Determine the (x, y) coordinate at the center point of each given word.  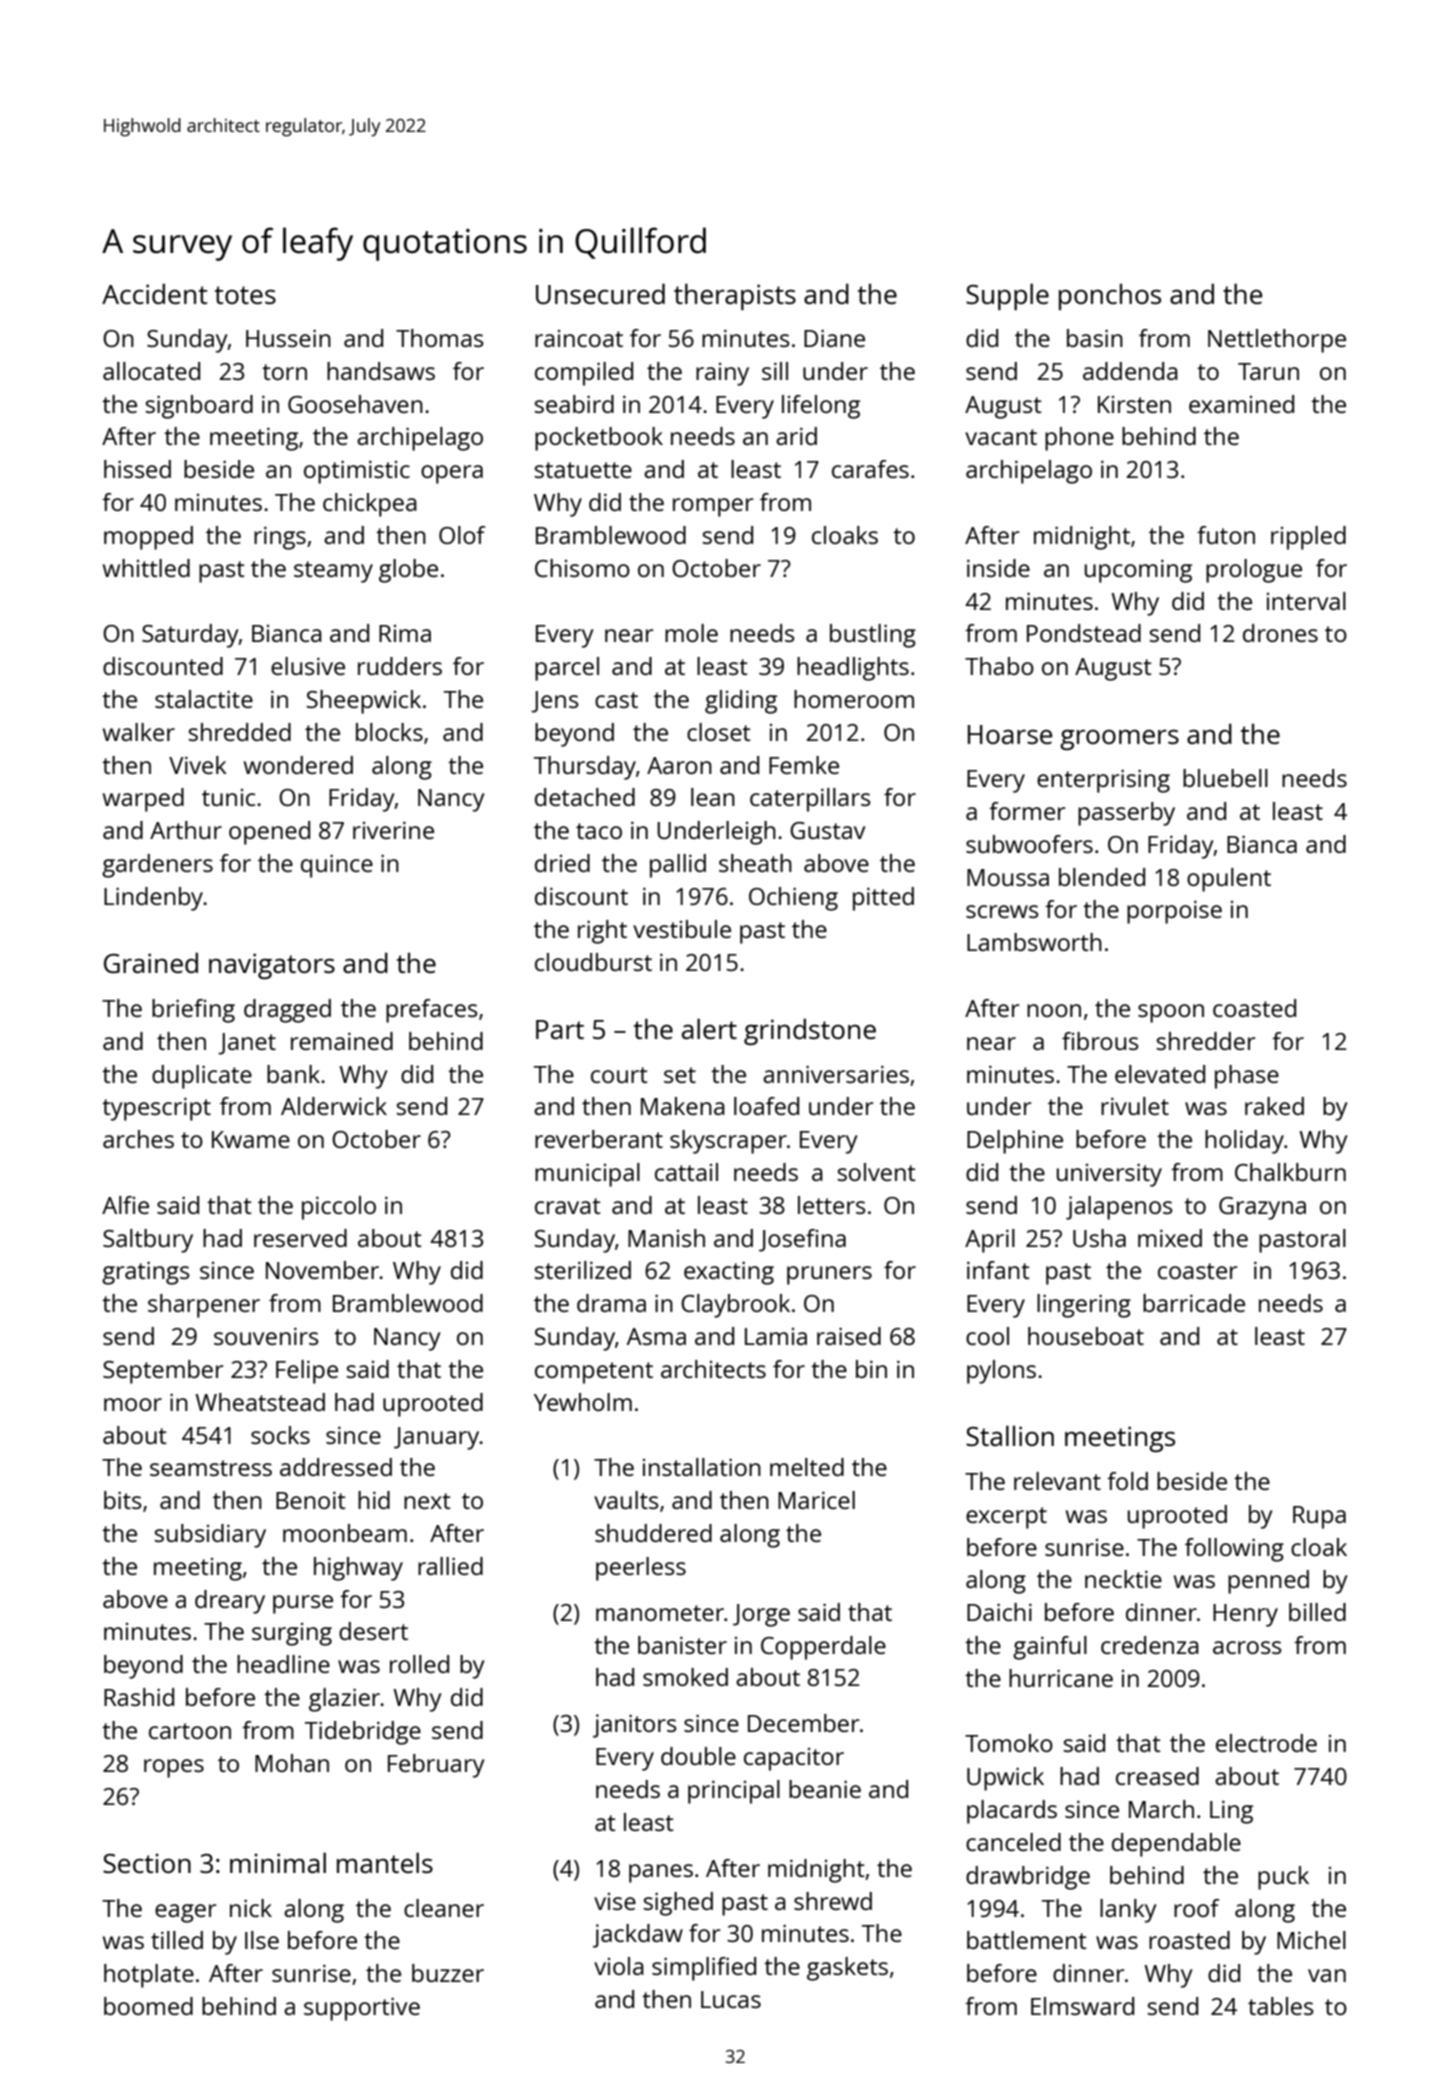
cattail (686, 1172)
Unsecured (600, 293)
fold (1127, 1481)
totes (245, 295)
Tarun (1268, 371)
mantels (385, 1862)
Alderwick (334, 1106)
